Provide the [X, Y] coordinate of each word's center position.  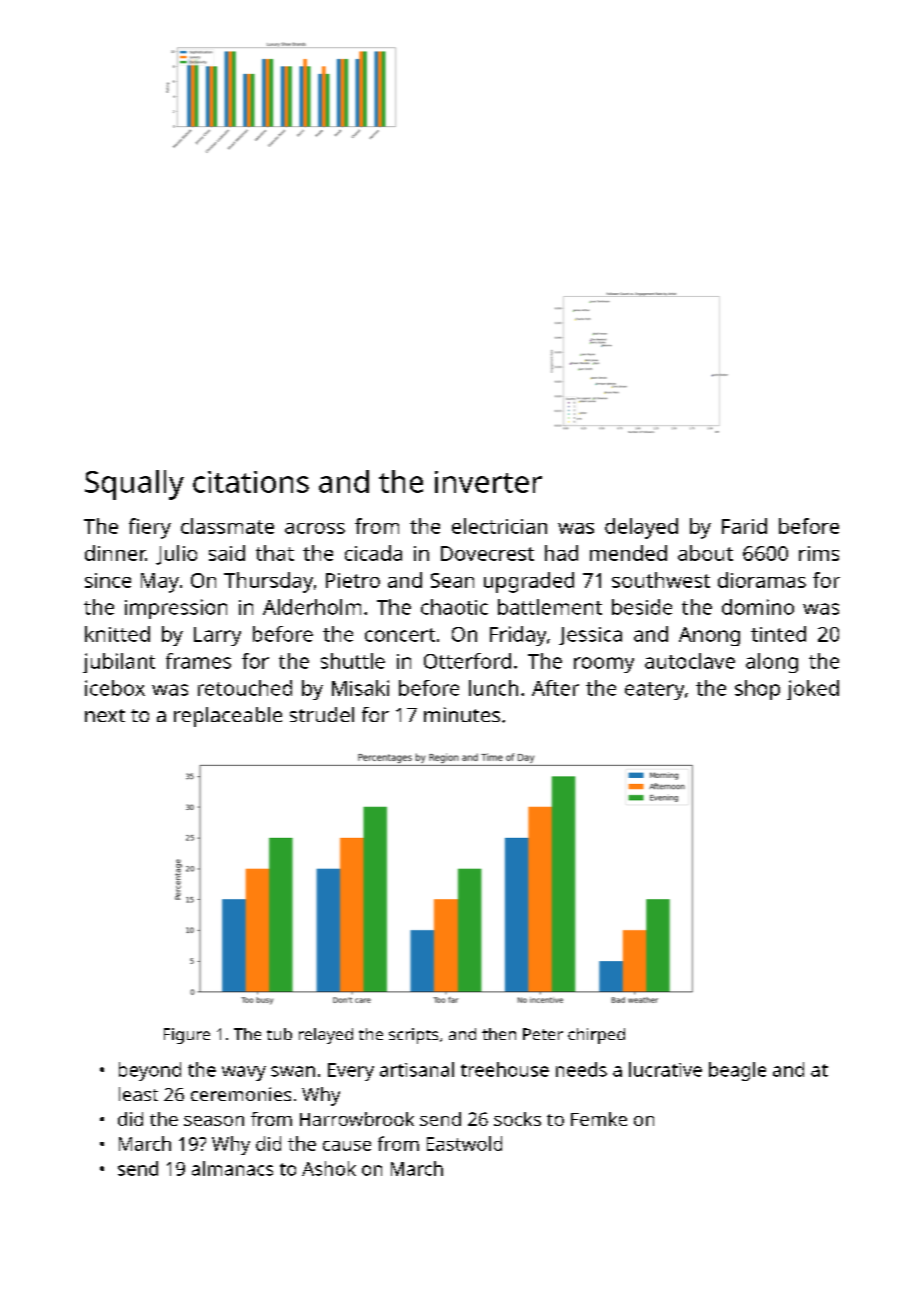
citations [251, 482]
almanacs [232, 1168]
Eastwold [464, 1143]
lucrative [665, 1069]
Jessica [590, 636]
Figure [187, 1036]
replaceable [228, 717]
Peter [543, 1034]
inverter [488, 482]
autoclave [690, 661]
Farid [744, 526]
